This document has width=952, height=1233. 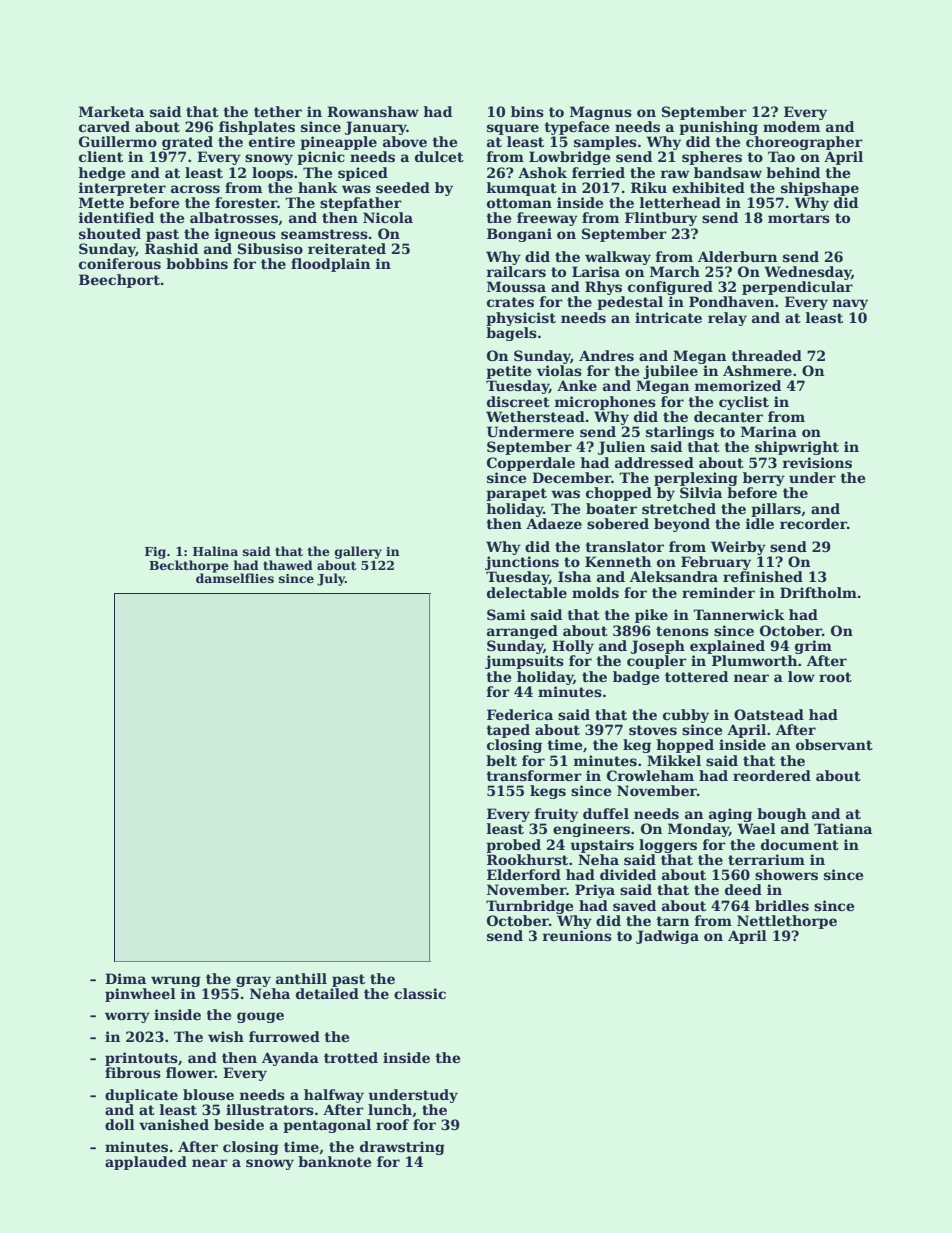 What do you see at coordinates (388, 217) in the document?
I see `Nicola` at bounding box center [388, 217].
